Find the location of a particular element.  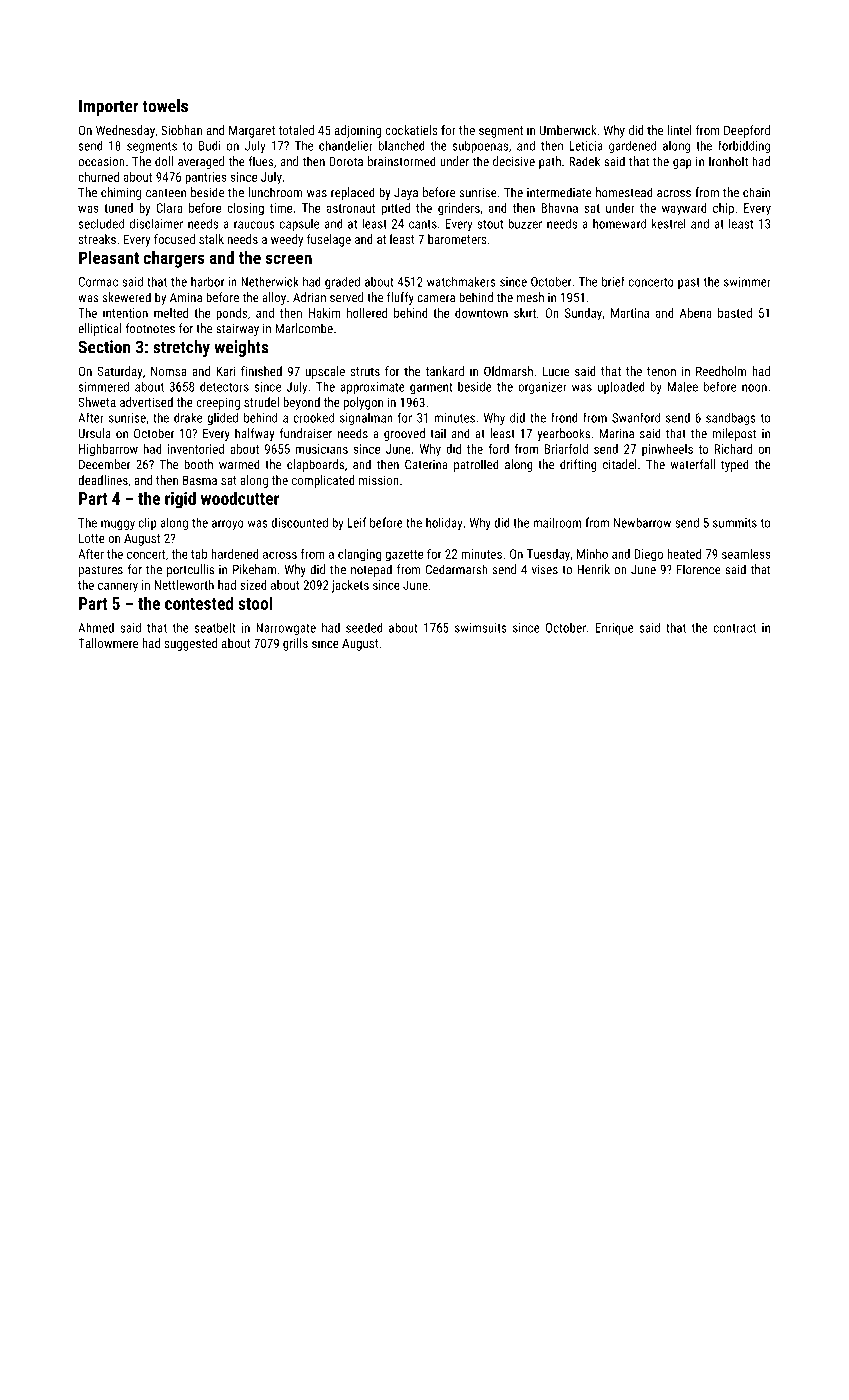

sized is located at coordinates (253, 585).
